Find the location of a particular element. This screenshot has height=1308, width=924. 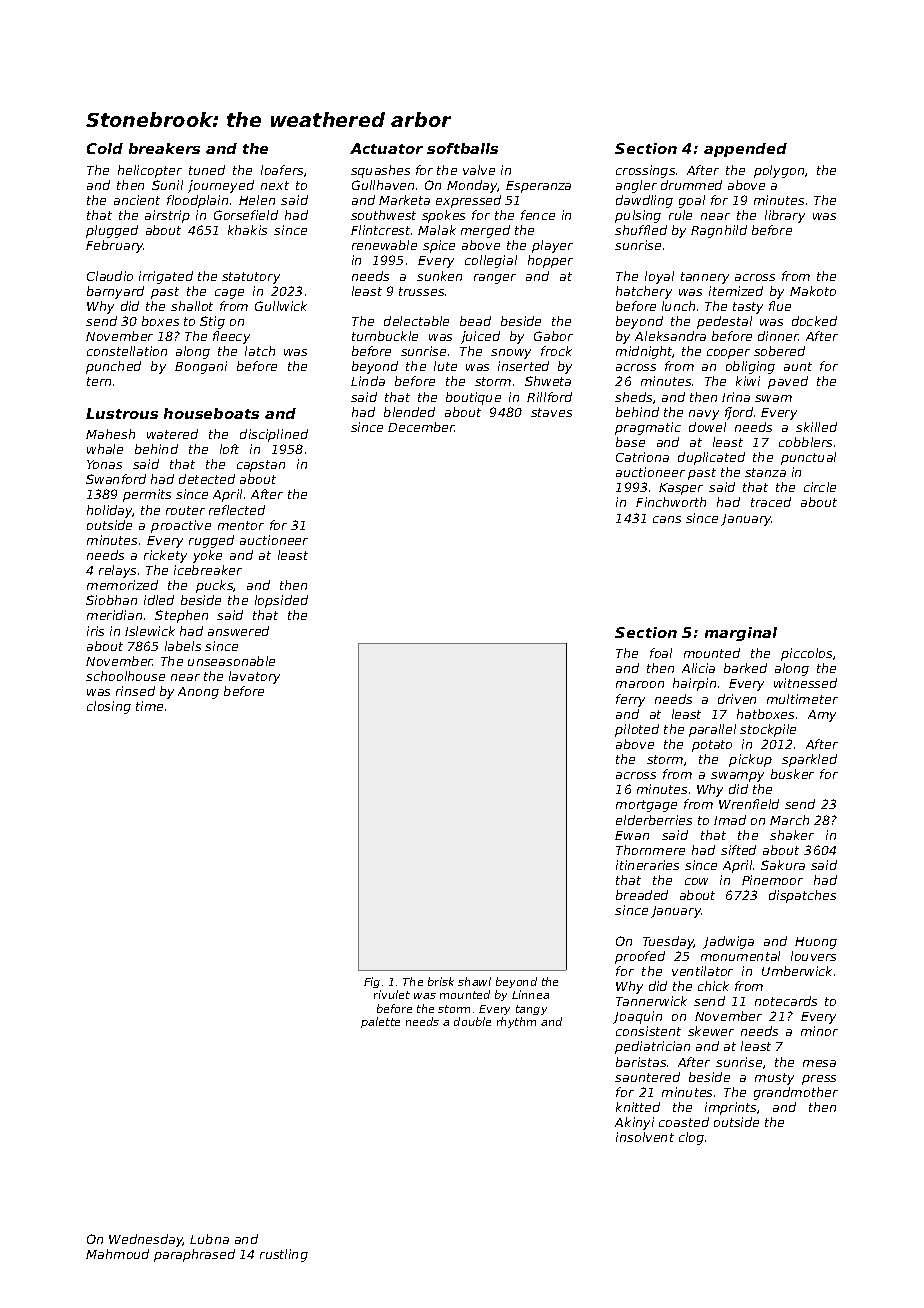

monumental is located at coordinates (740, 956).
